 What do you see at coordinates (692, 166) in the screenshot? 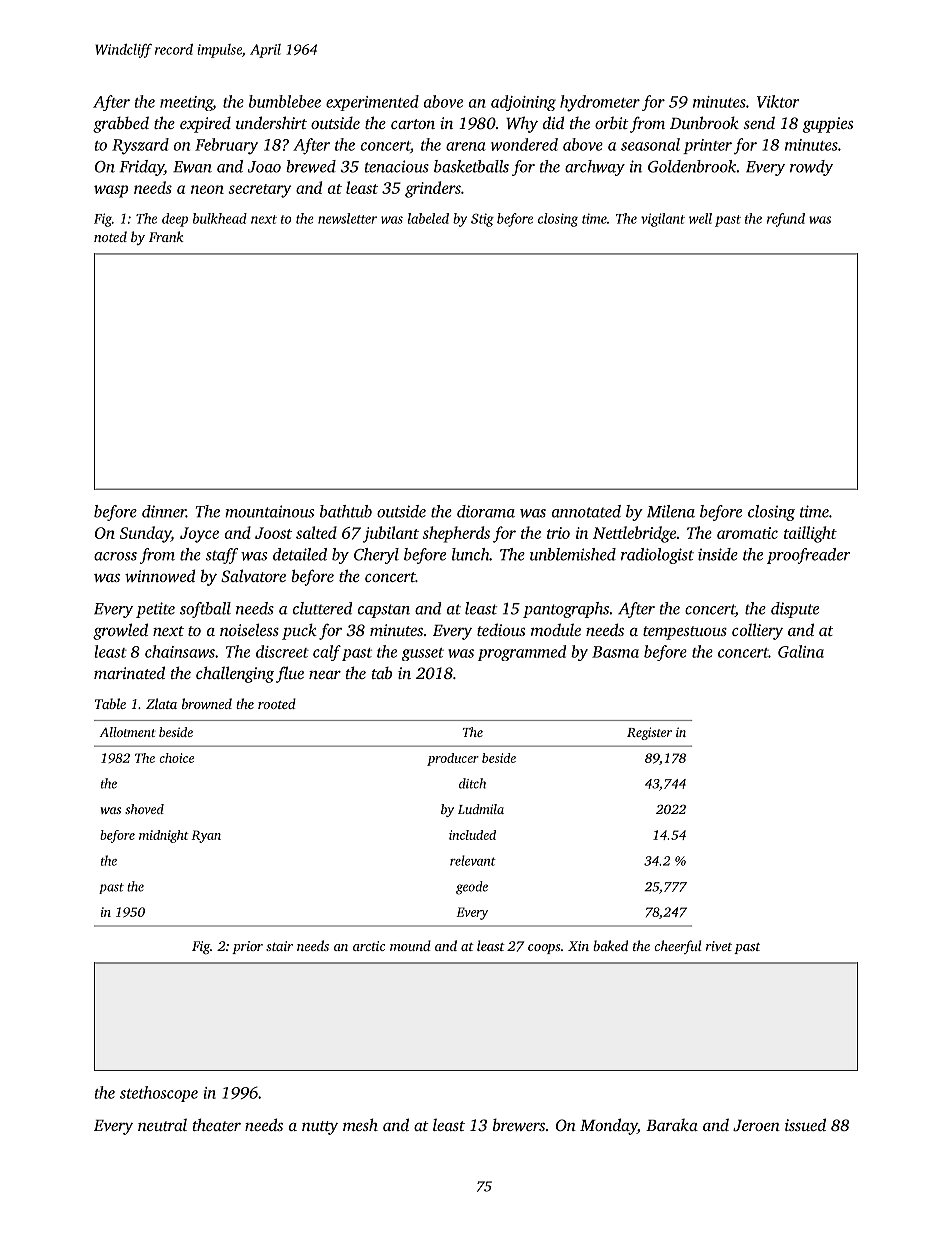
I see `Goldenbrook` at bounding box center [692, 166].
